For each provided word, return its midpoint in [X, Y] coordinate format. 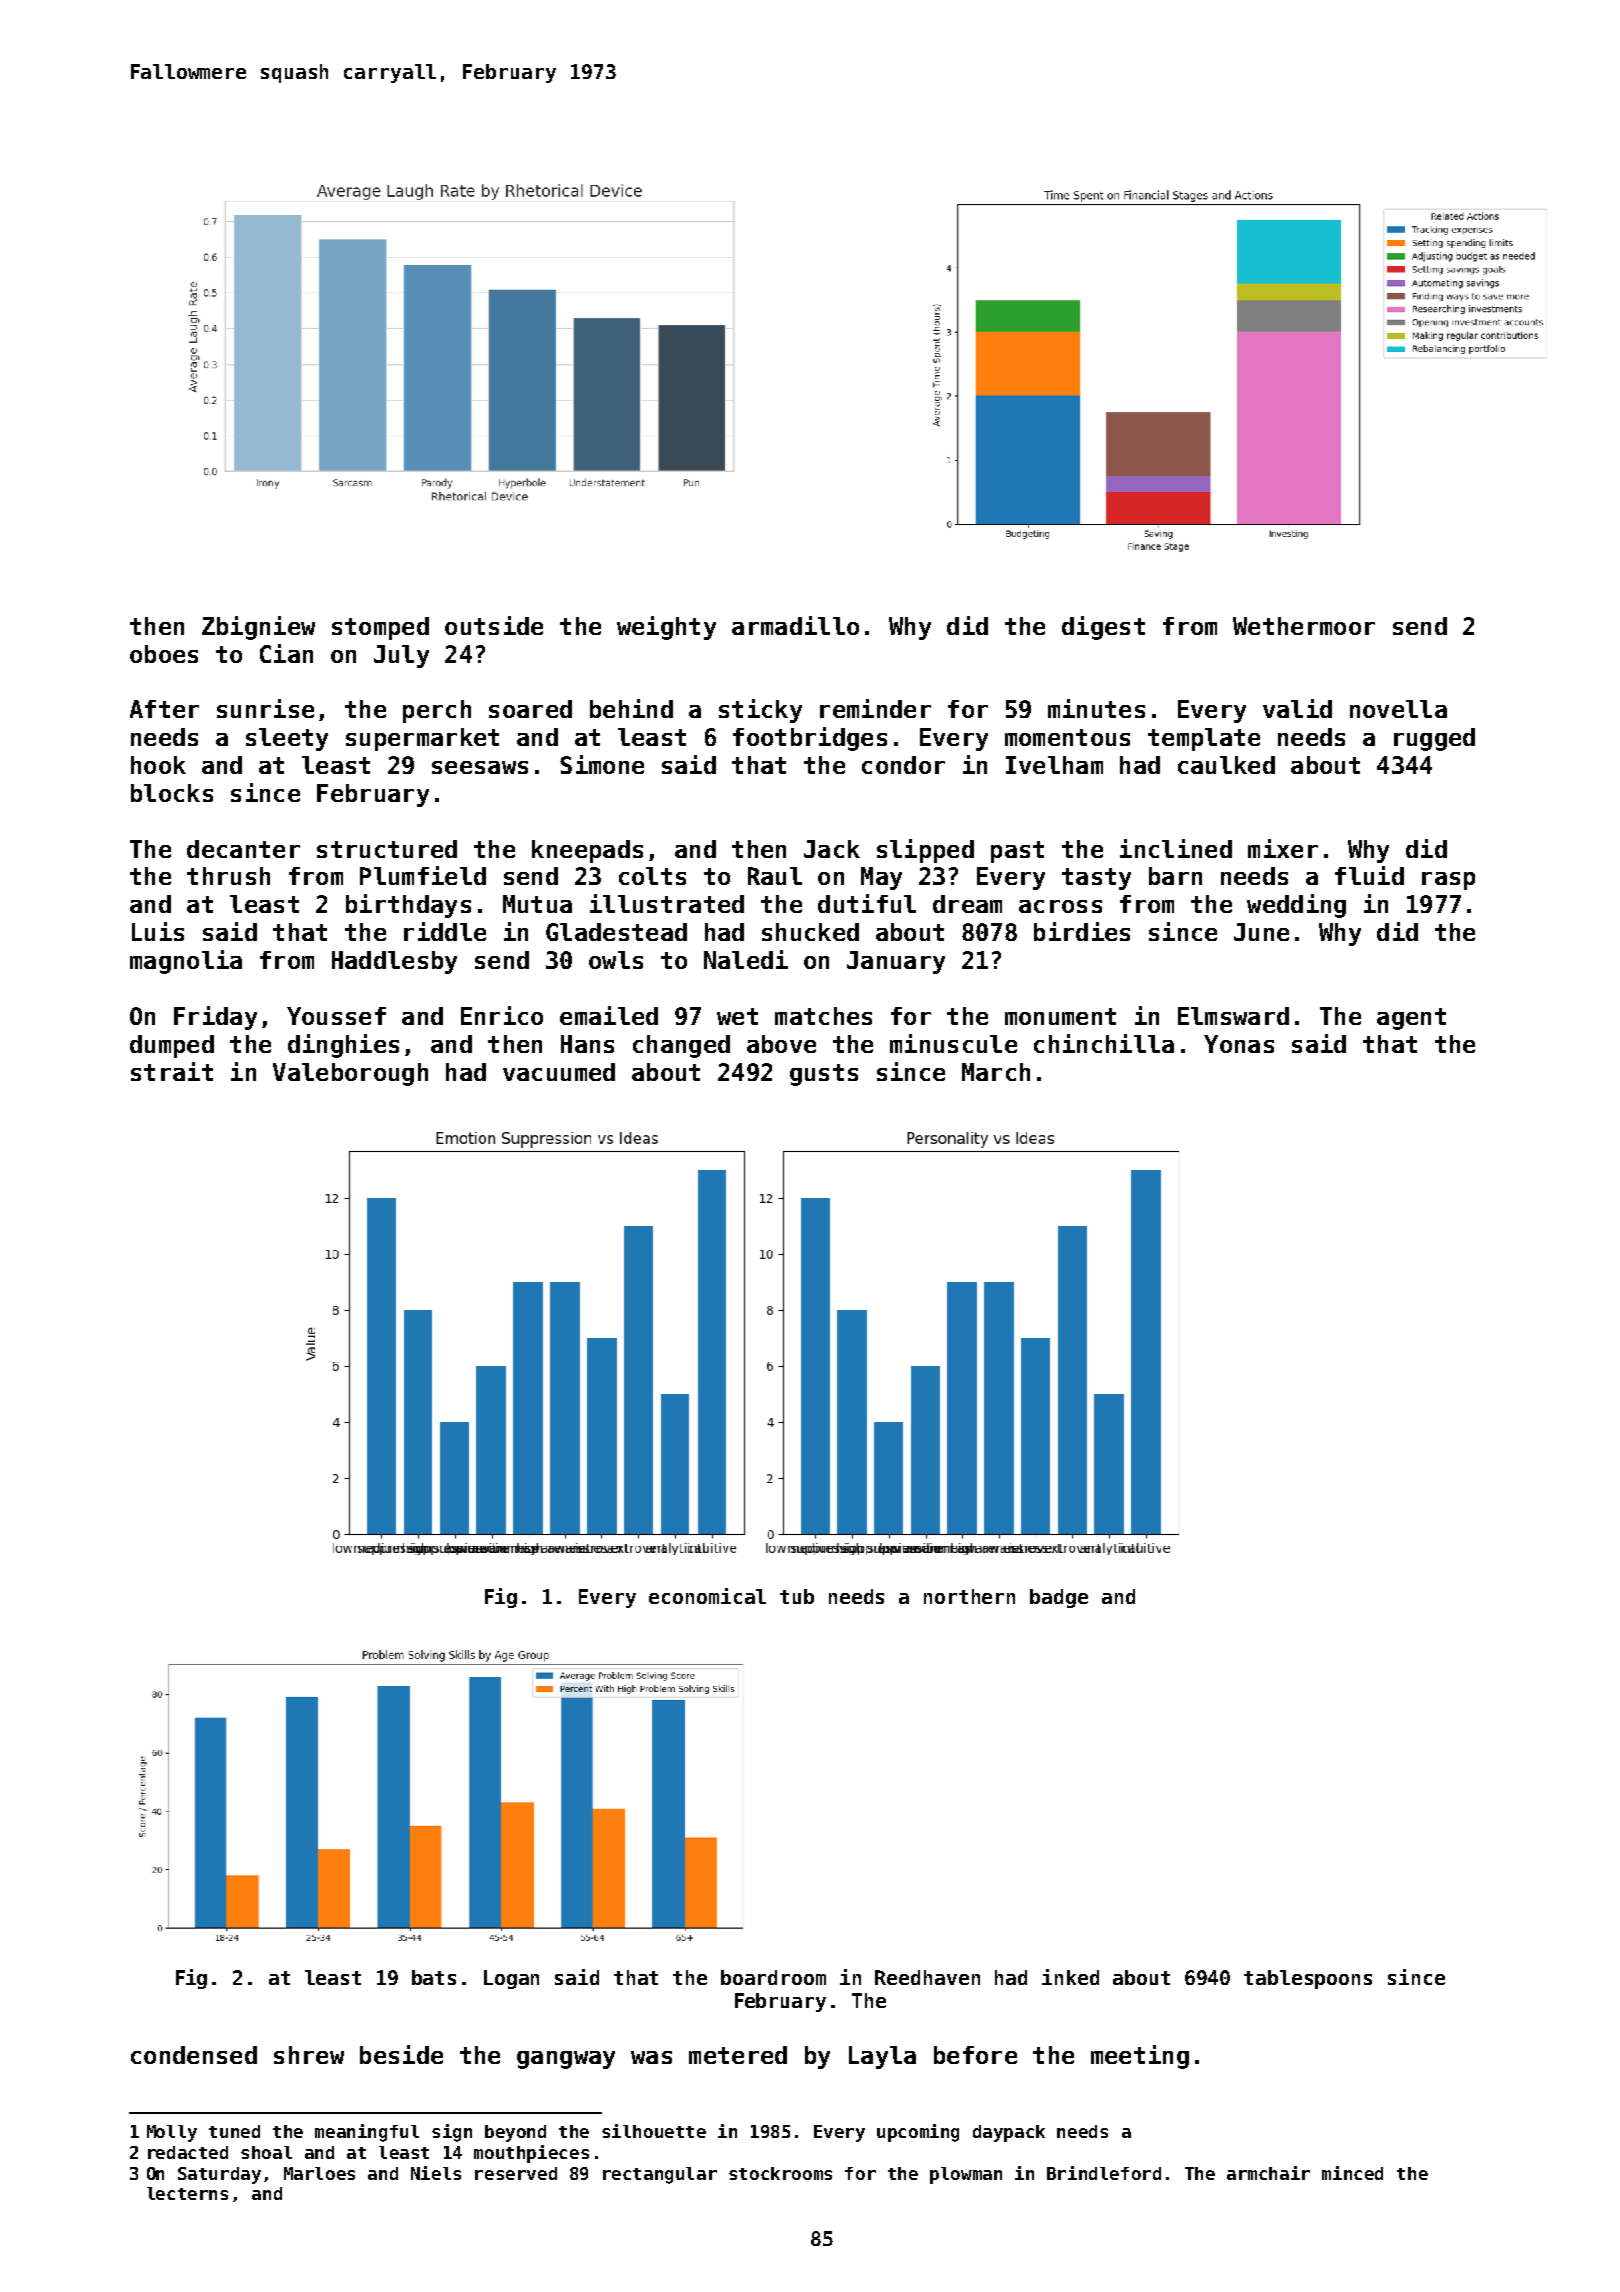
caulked [1226, 765]
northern [969, 1596]
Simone [602, 764]
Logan [511, 1979]
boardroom [773, 1977]
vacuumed [559, 1072]
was [651, 2057]
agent [1411, 1019]
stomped [380, 628]
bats [434, 1977]
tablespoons [1308, 1979]
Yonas [1239, 1044]
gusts [824, 1075]
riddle [445, 931]
